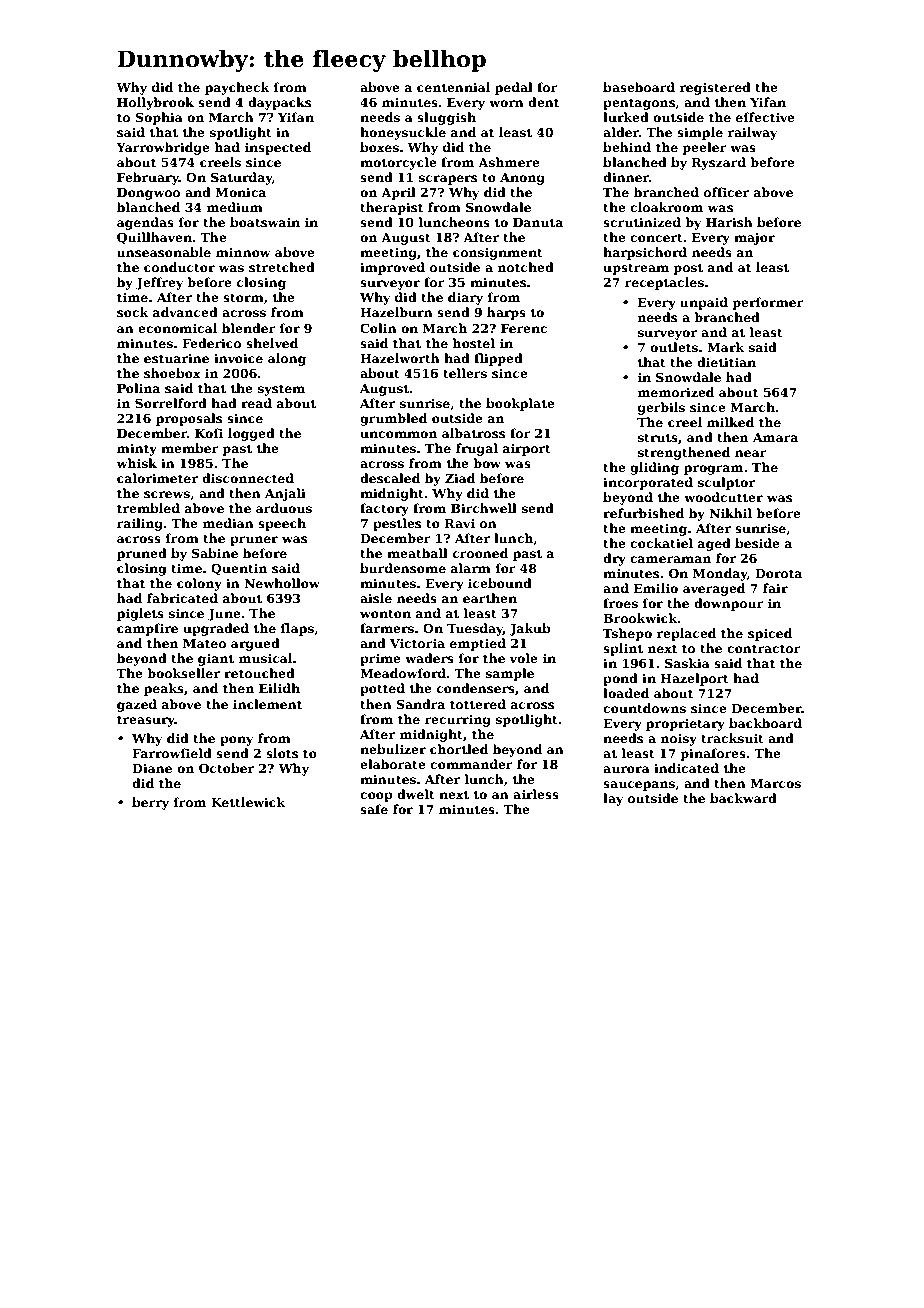 Image resolution: width=924 pixels, height=1308 pixels. I want to click on burdensome, so click(403, 568).
